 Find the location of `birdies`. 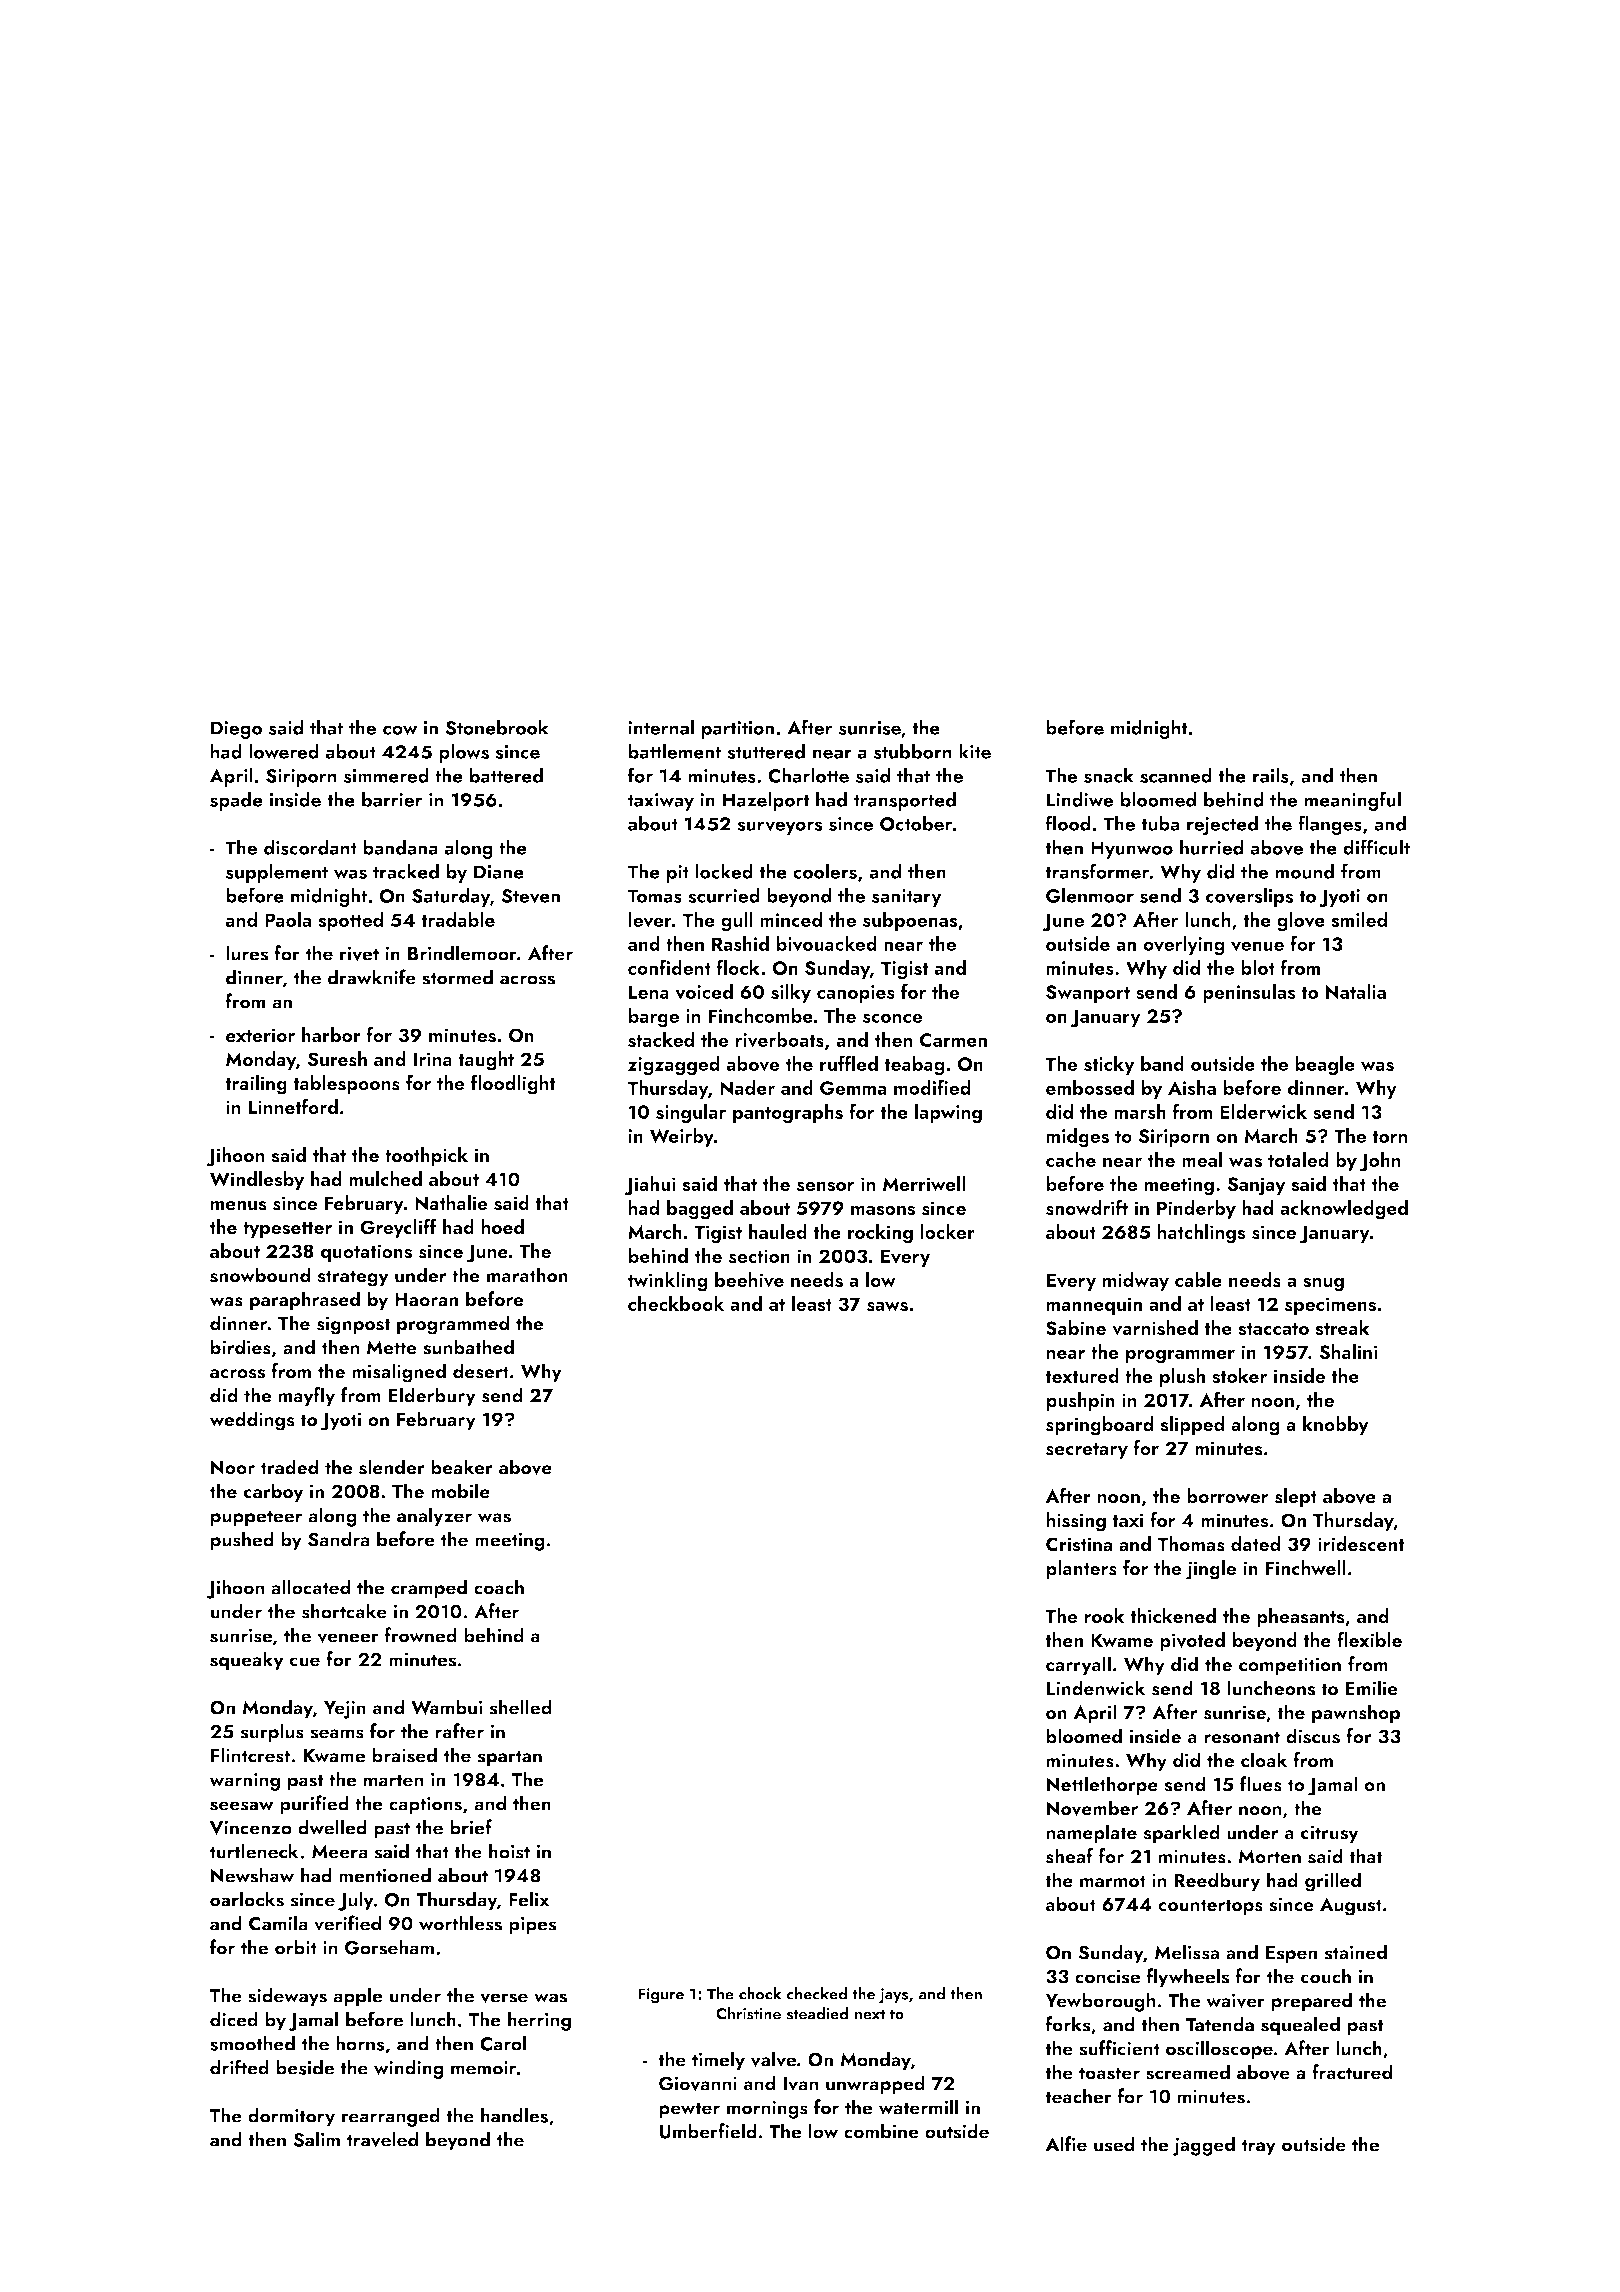

birdies is located at coordinates (240, 1347).
